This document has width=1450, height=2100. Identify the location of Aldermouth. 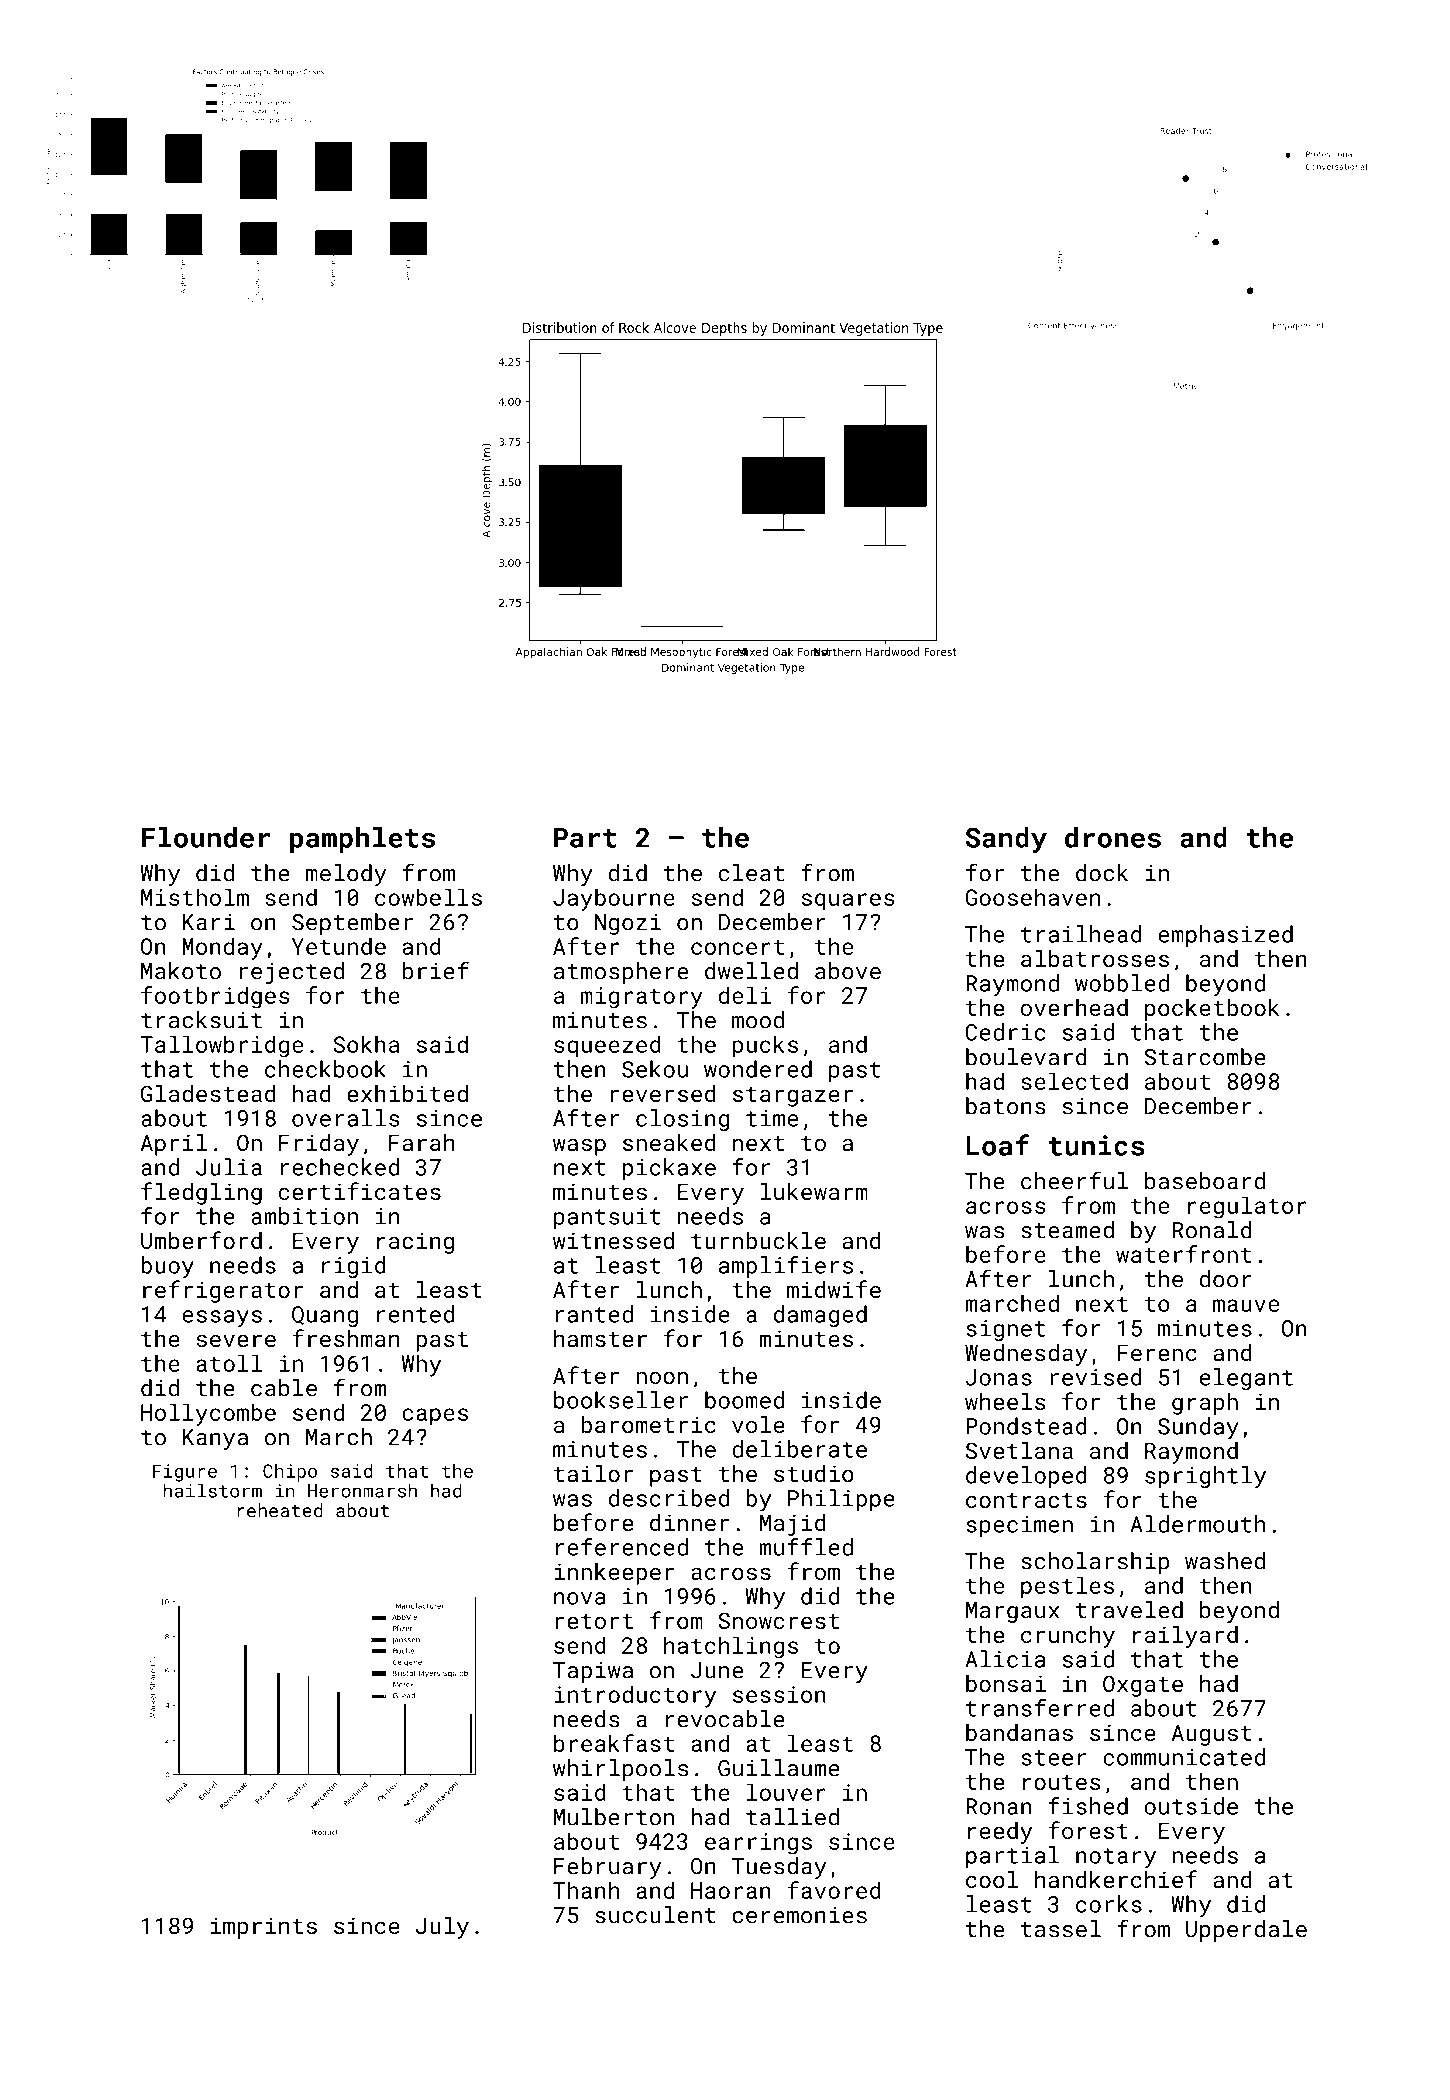
(1197, 1524).
